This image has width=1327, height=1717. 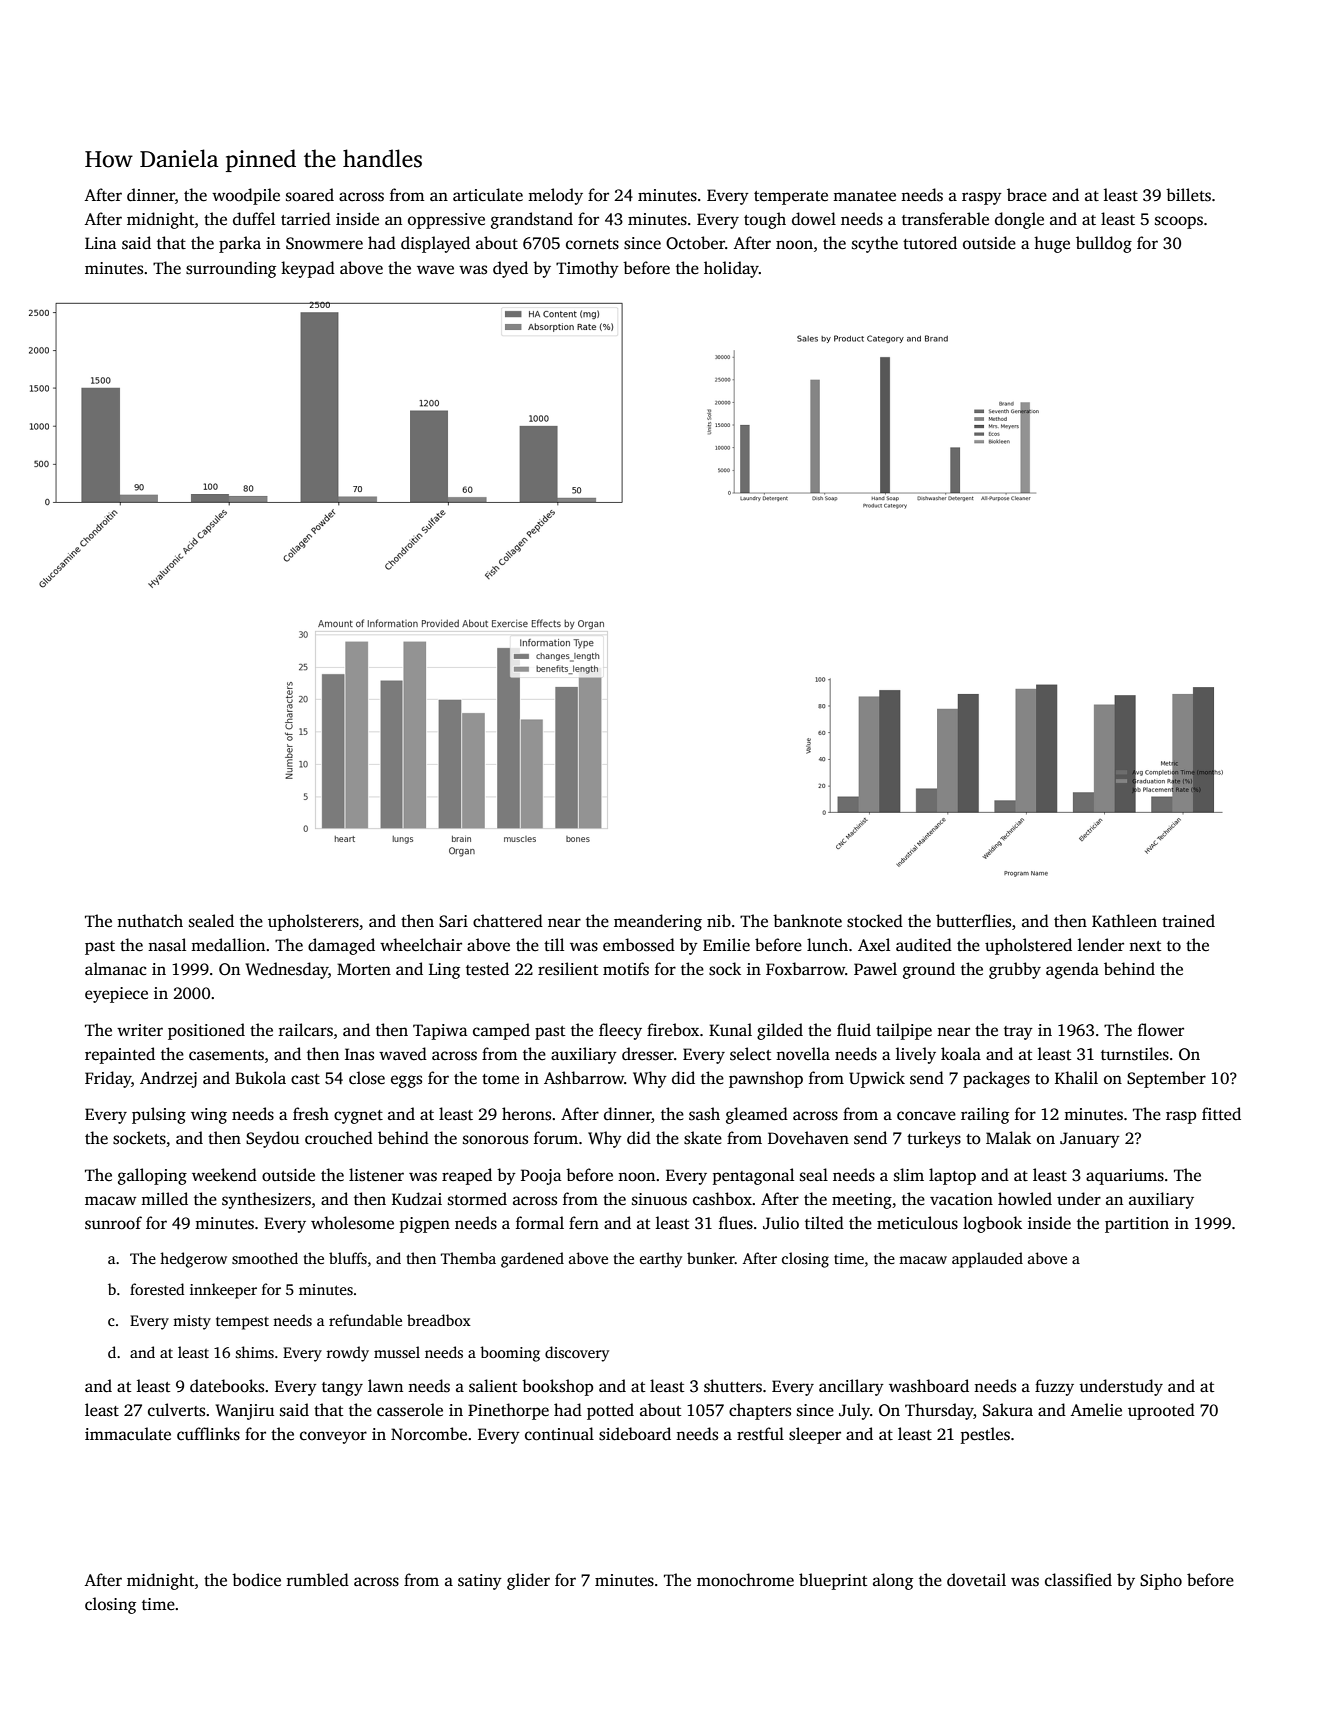 What do you see at coordinates (487, 969) in the image?
I see `tested` at bounding box center [487, 969].
